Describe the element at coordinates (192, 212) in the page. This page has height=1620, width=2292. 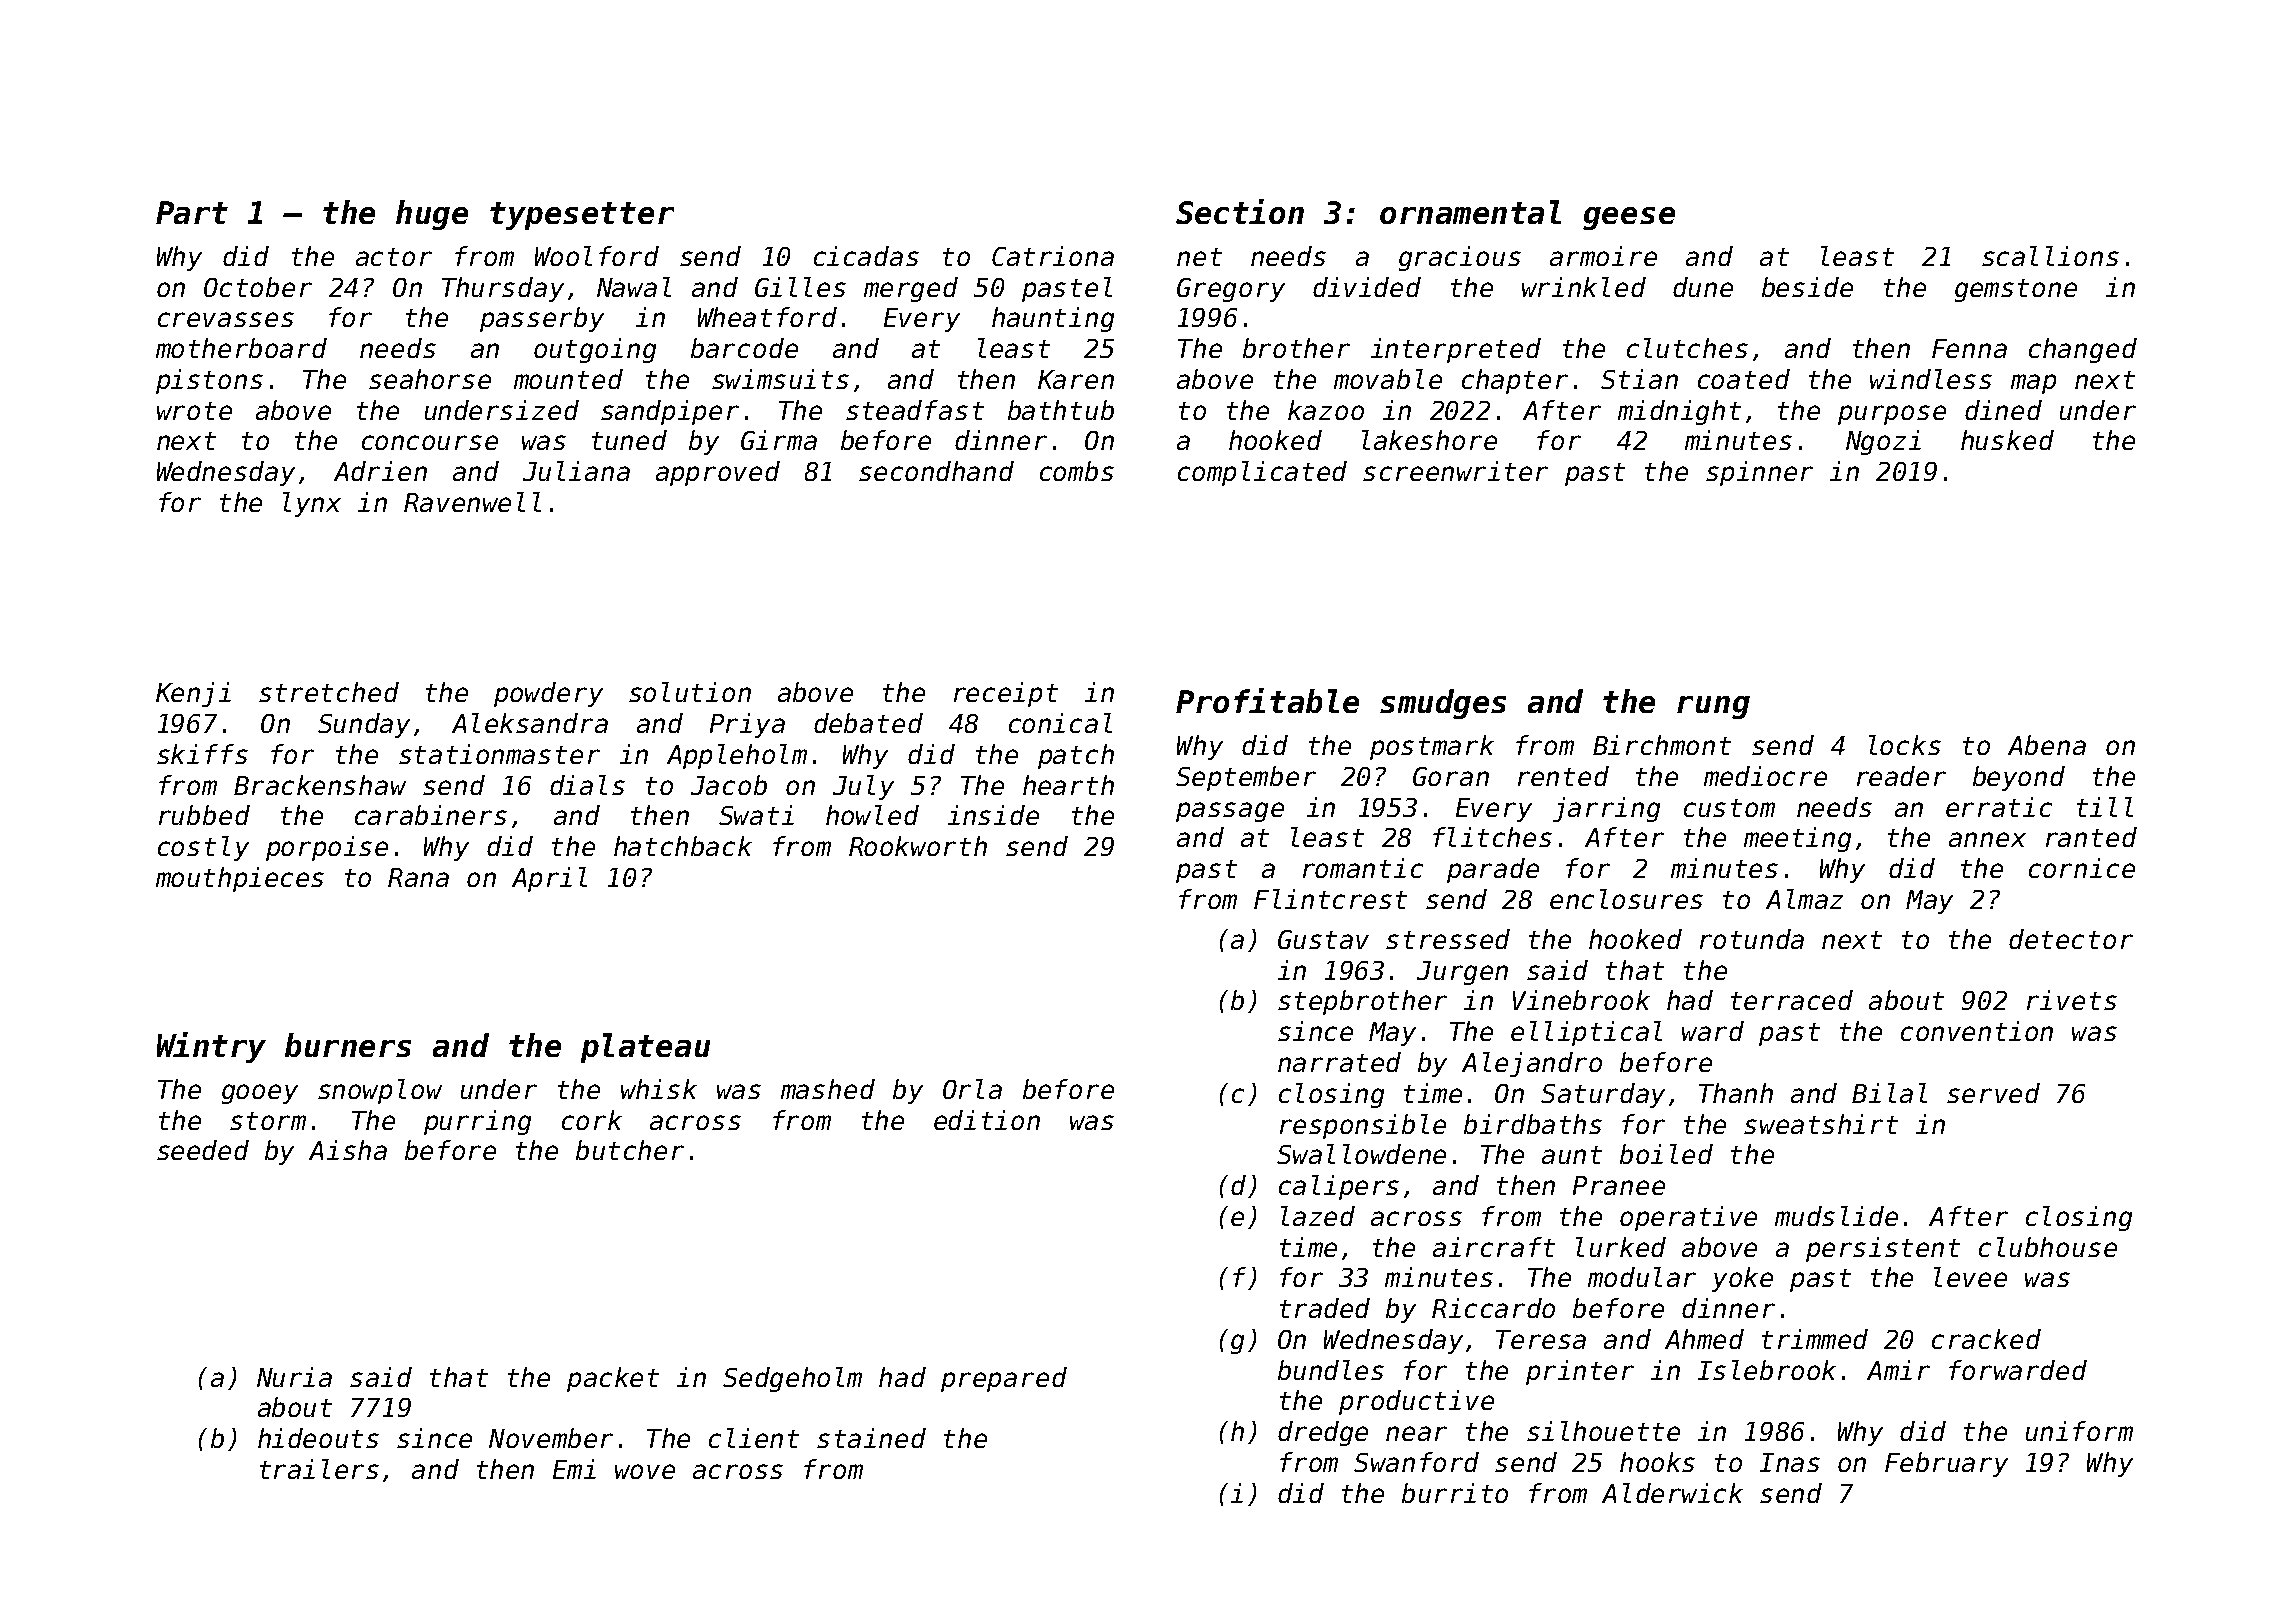
I see `Part` at that location.
